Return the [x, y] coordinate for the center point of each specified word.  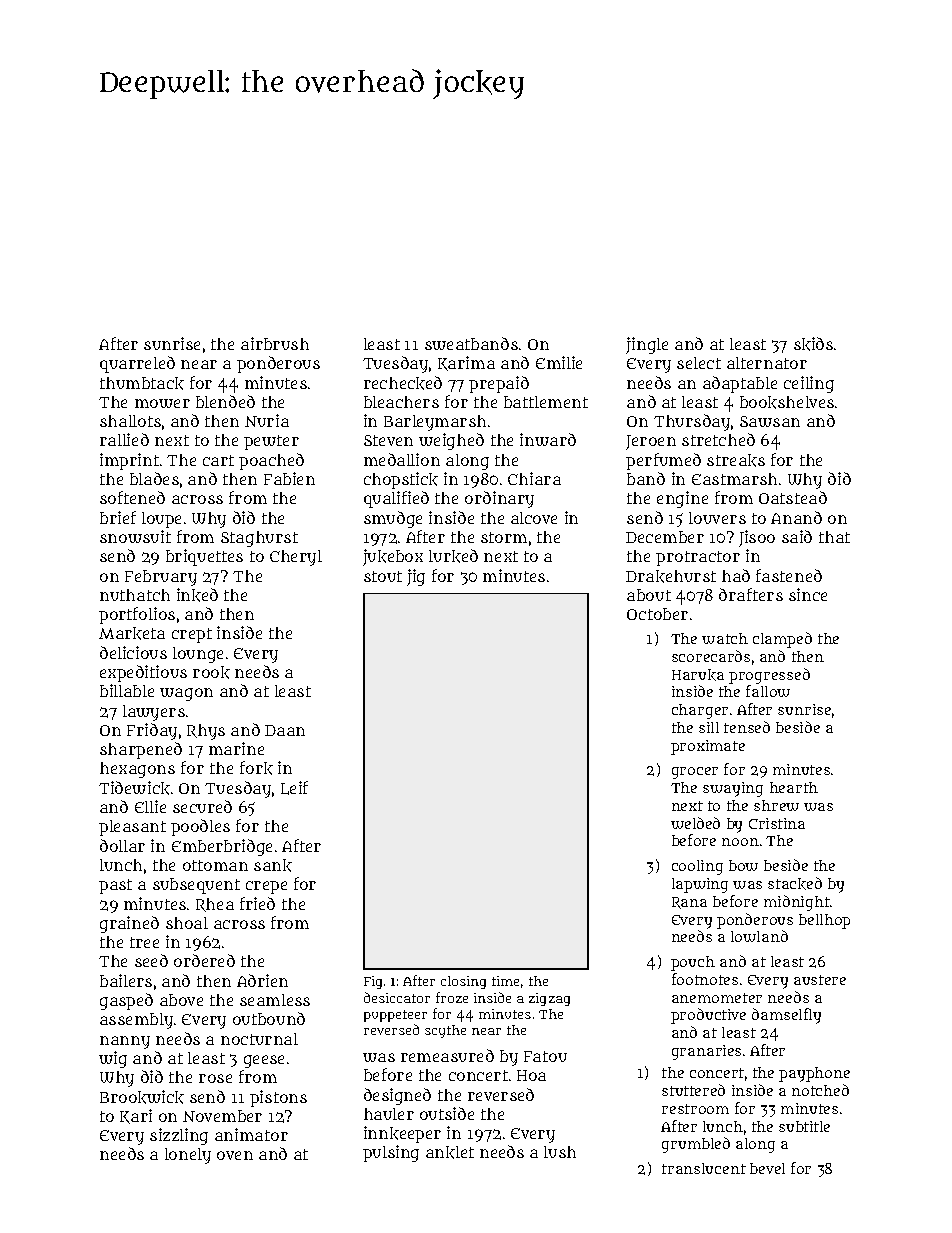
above [181, 1000]
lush [560, 1152]
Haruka [698, 675]
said [797, 536]
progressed [769, 676]
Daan [285, 730]
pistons [278, 1098]
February [161, 578]
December [665, 537]
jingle [647, 345]
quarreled [137, 364]
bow [743, 865]
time [505, 981]
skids [813, 344]
